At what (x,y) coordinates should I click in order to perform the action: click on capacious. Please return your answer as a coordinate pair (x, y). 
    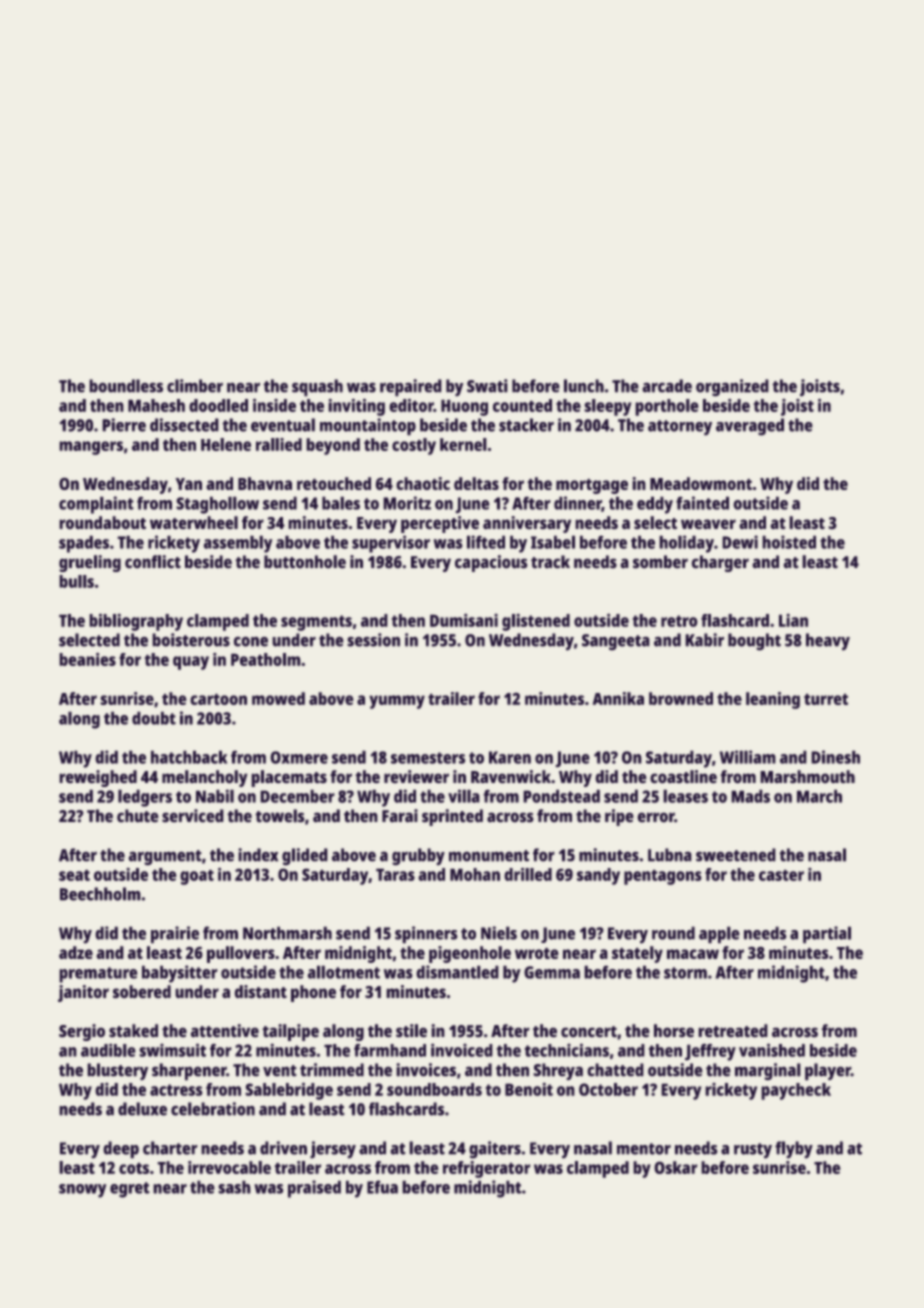
    Looking at the image, I should click on (491, 563).
